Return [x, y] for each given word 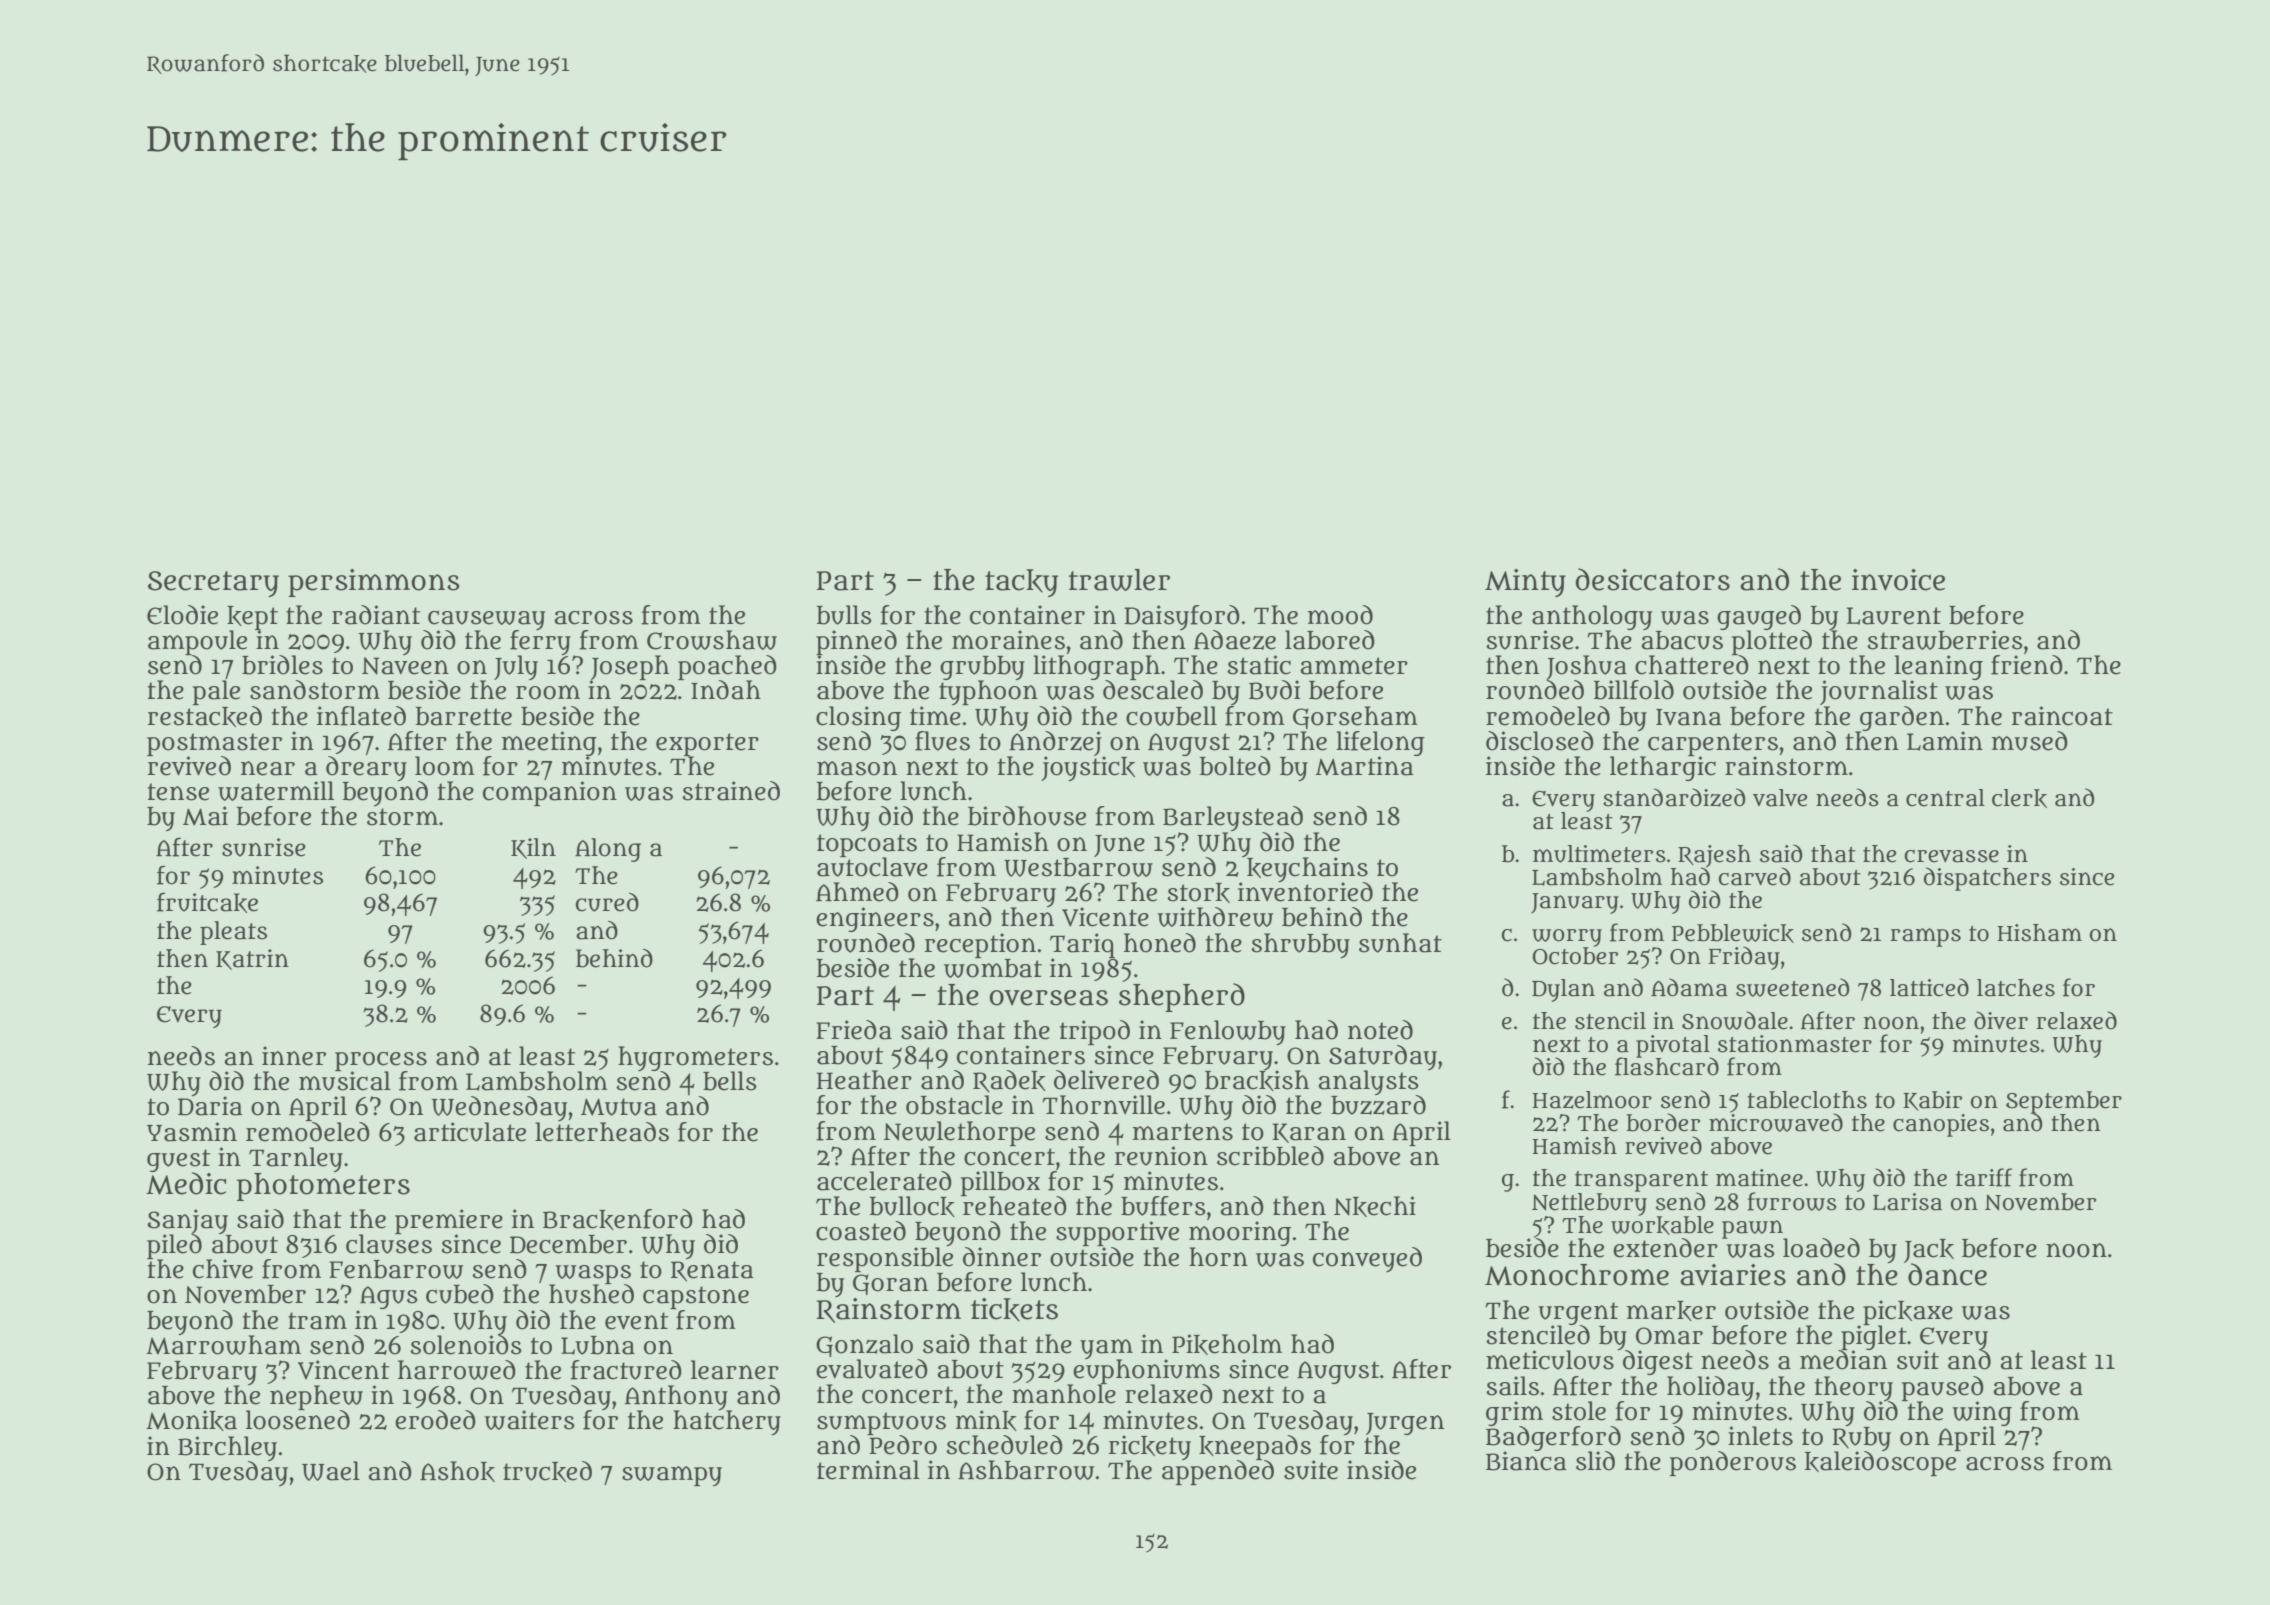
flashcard [1667, 1066]
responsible [885, 1259]
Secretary [213, 584]
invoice [1898, 580]
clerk [2019, 798]
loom [445, 766]
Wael [331, 1471]
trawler [1119, 580]
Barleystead [1233, 819]
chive [223, 1269]
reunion [1161, 1155]
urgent [1578, 1313]
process [381, 1061]
